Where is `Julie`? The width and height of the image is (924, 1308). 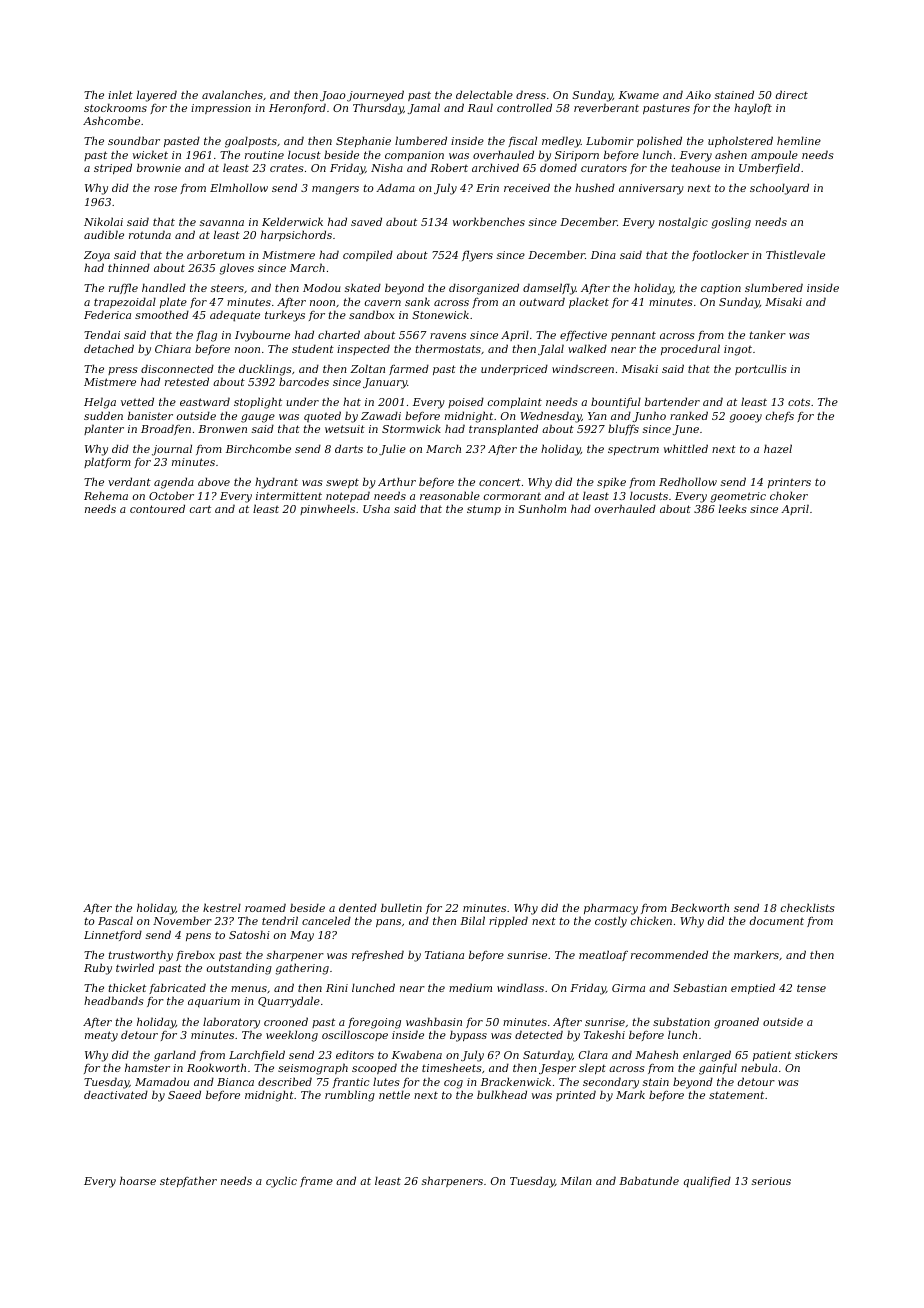 Julie is located at coordinates (392, 449).
